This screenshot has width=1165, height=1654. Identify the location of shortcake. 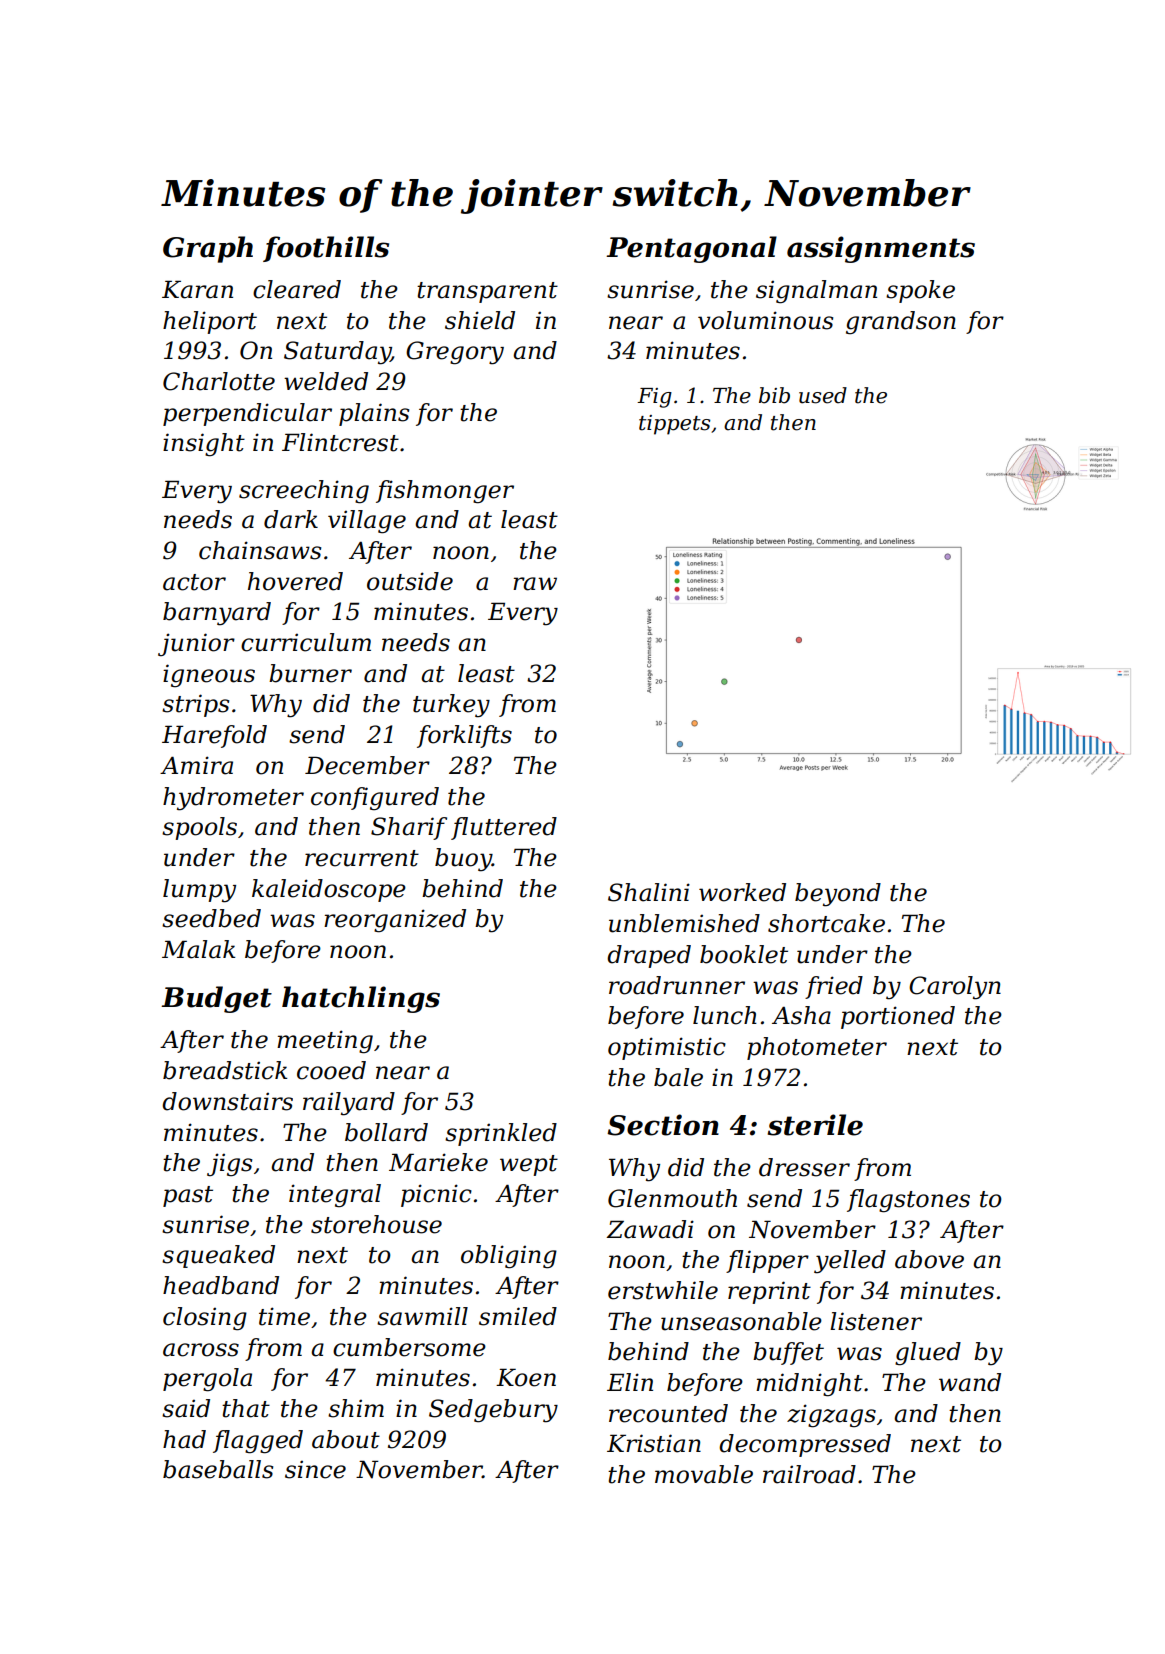
(826, 923).
